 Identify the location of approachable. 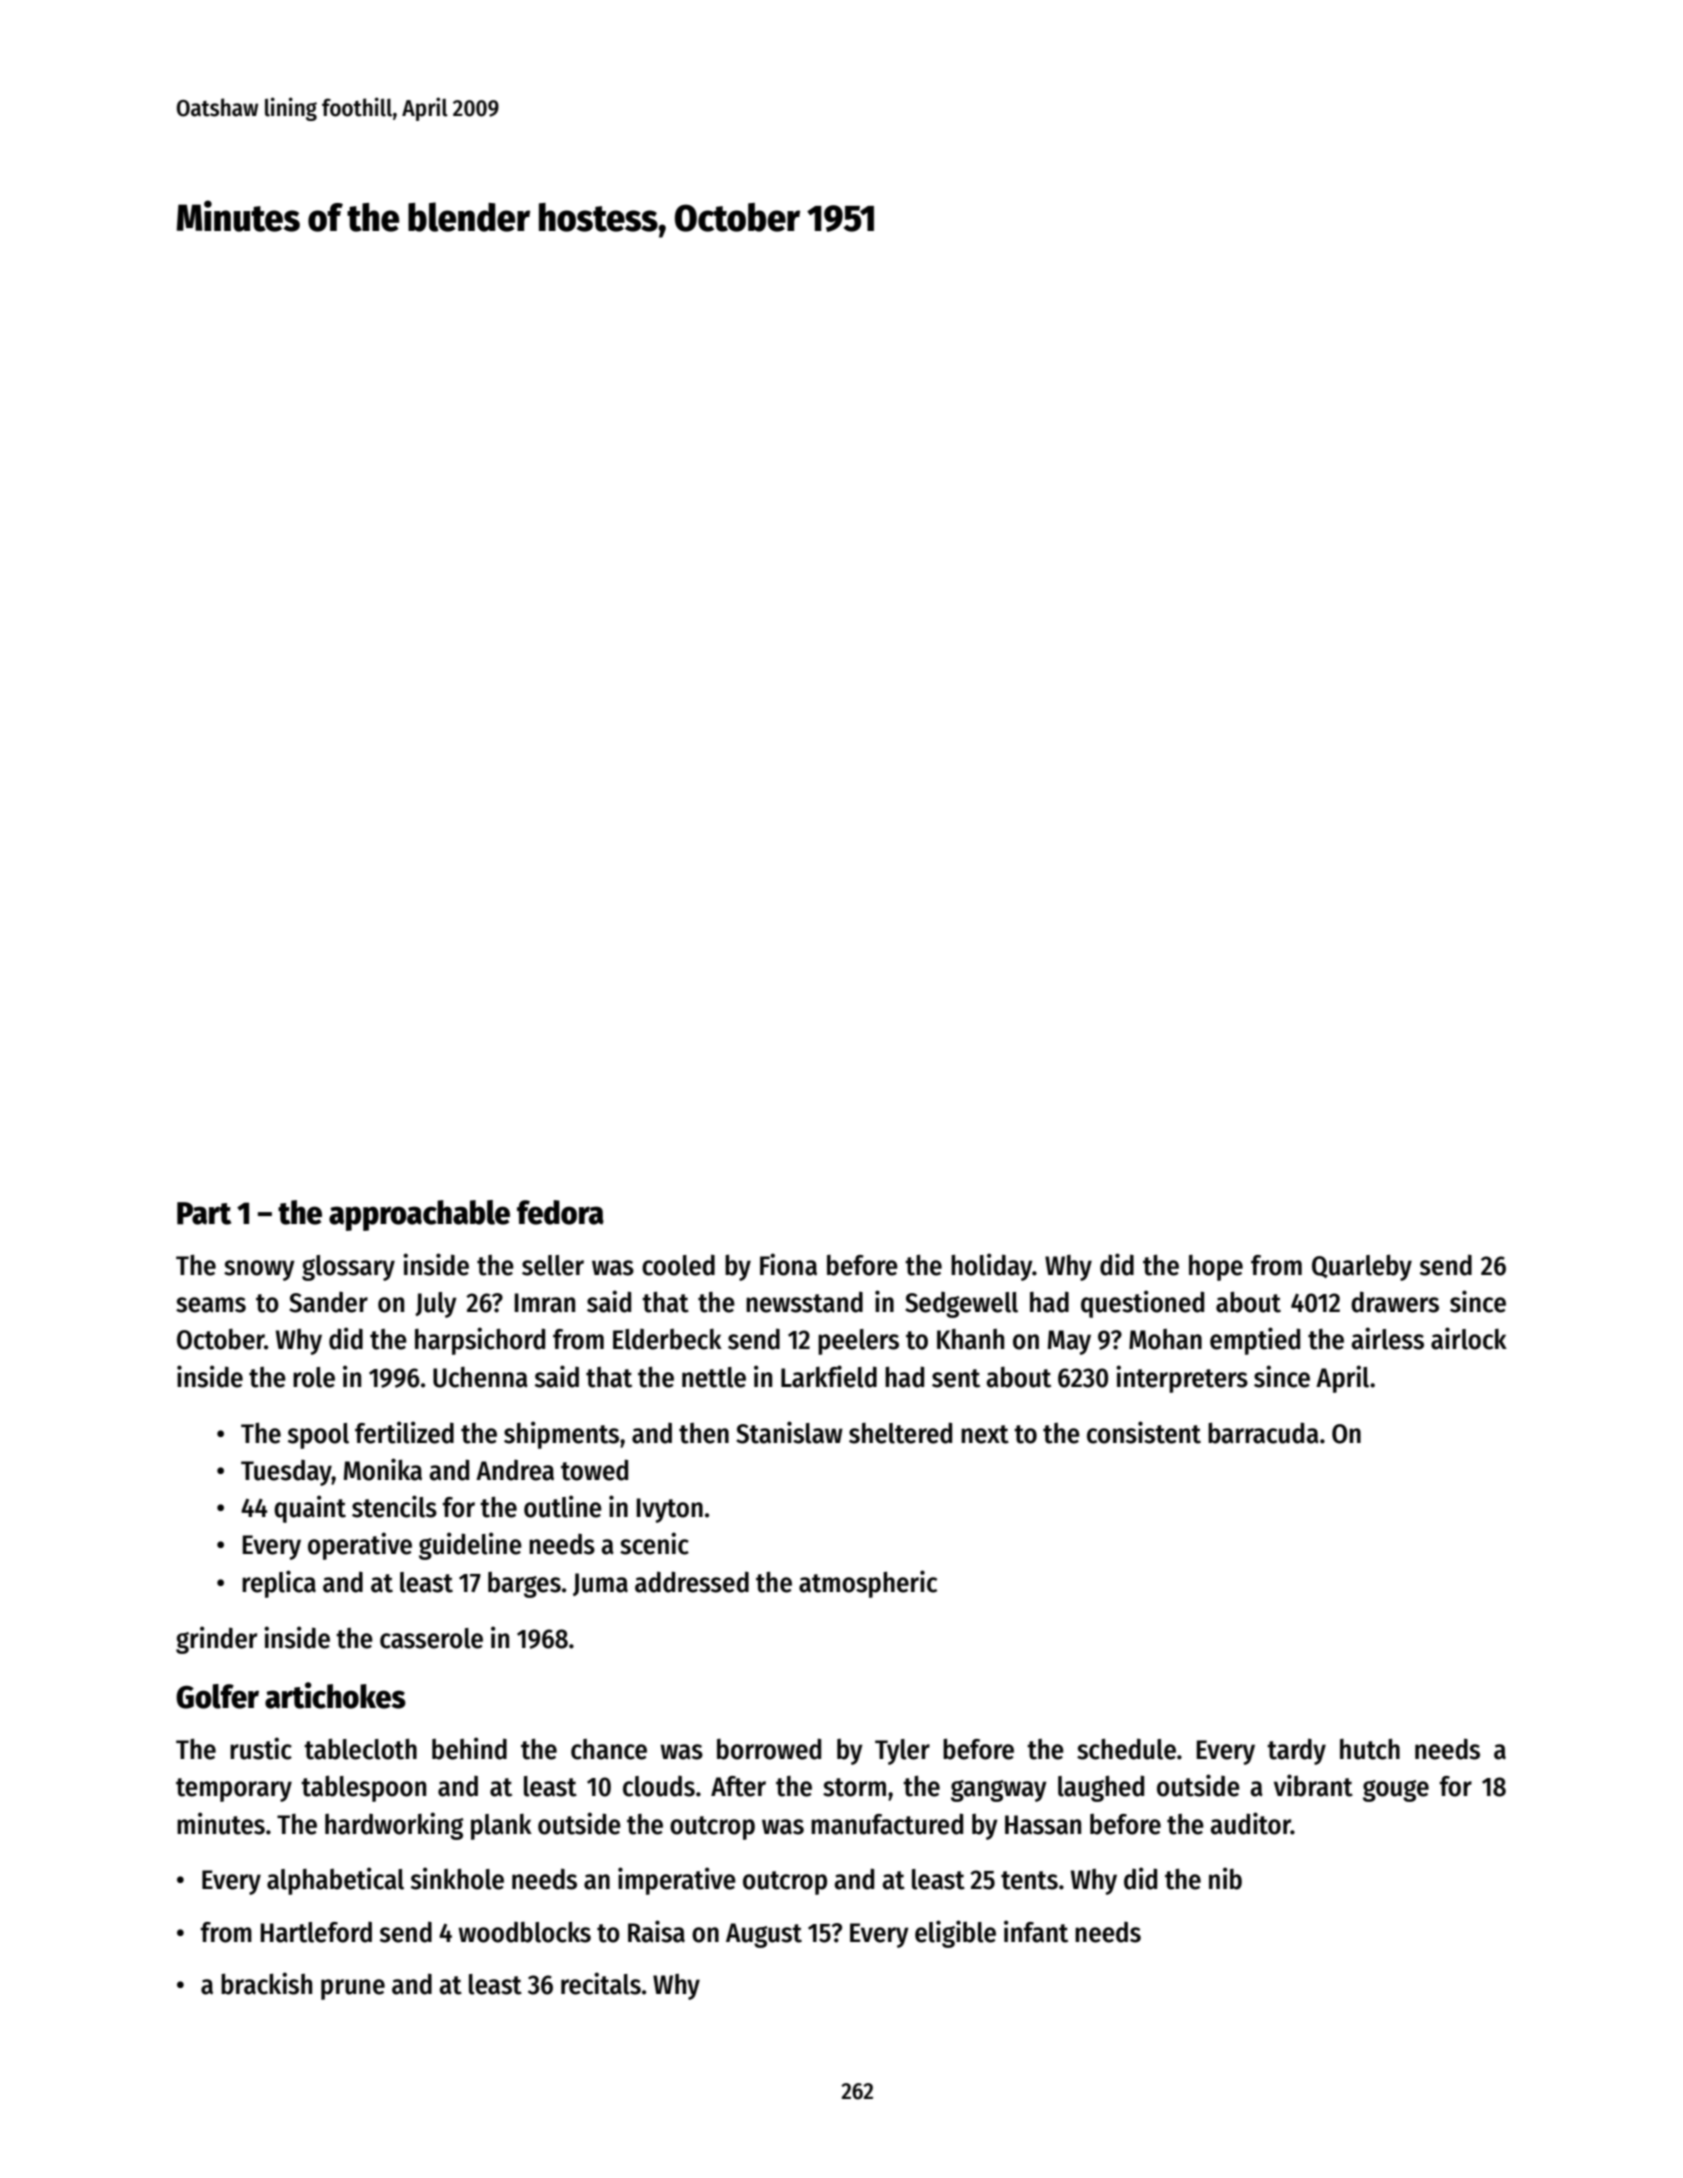
(419, 1215).
